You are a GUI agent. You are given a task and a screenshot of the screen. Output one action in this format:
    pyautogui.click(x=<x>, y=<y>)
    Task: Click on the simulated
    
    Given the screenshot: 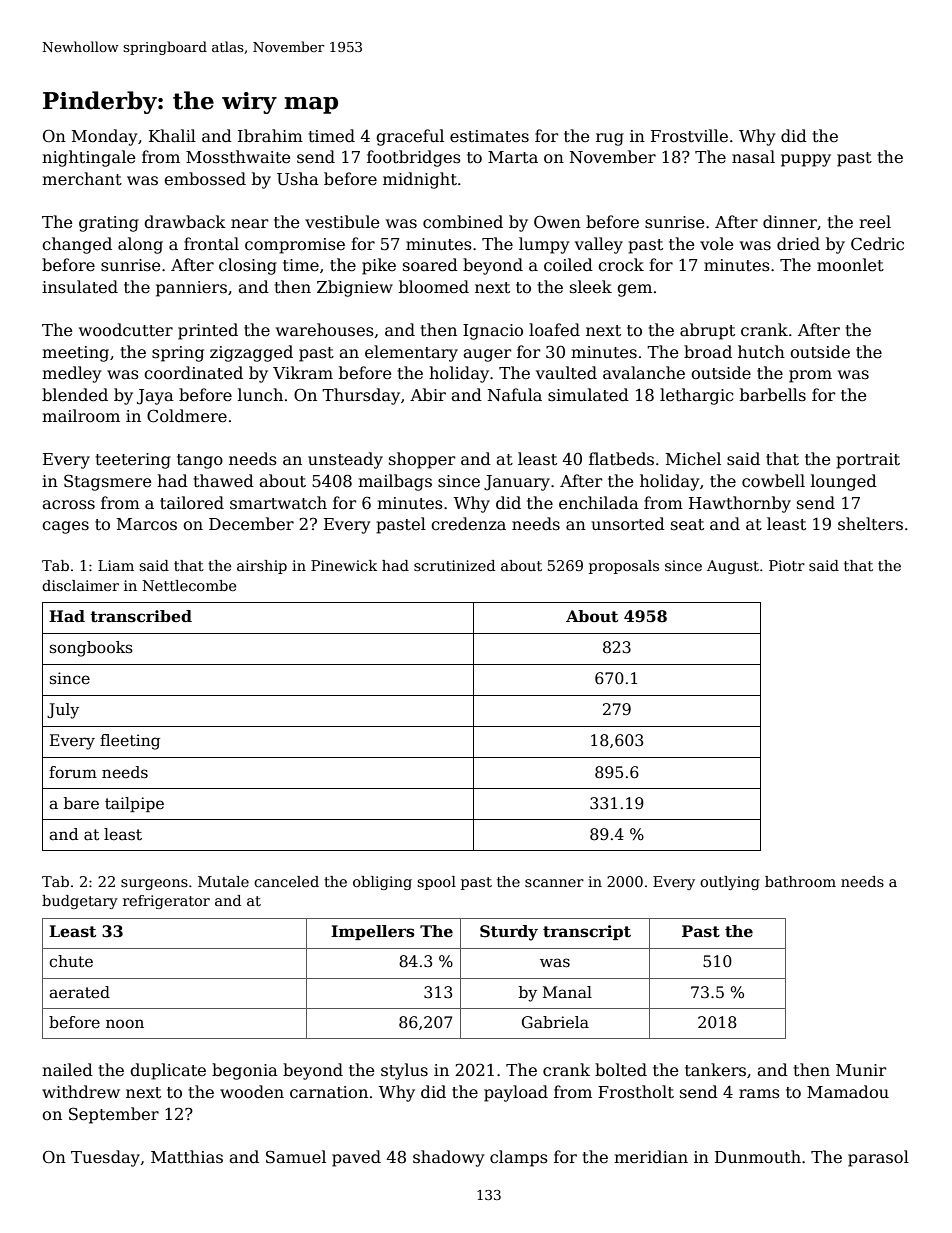 What is the action you would take?
    pyautogui.click(x=588, y=395)
